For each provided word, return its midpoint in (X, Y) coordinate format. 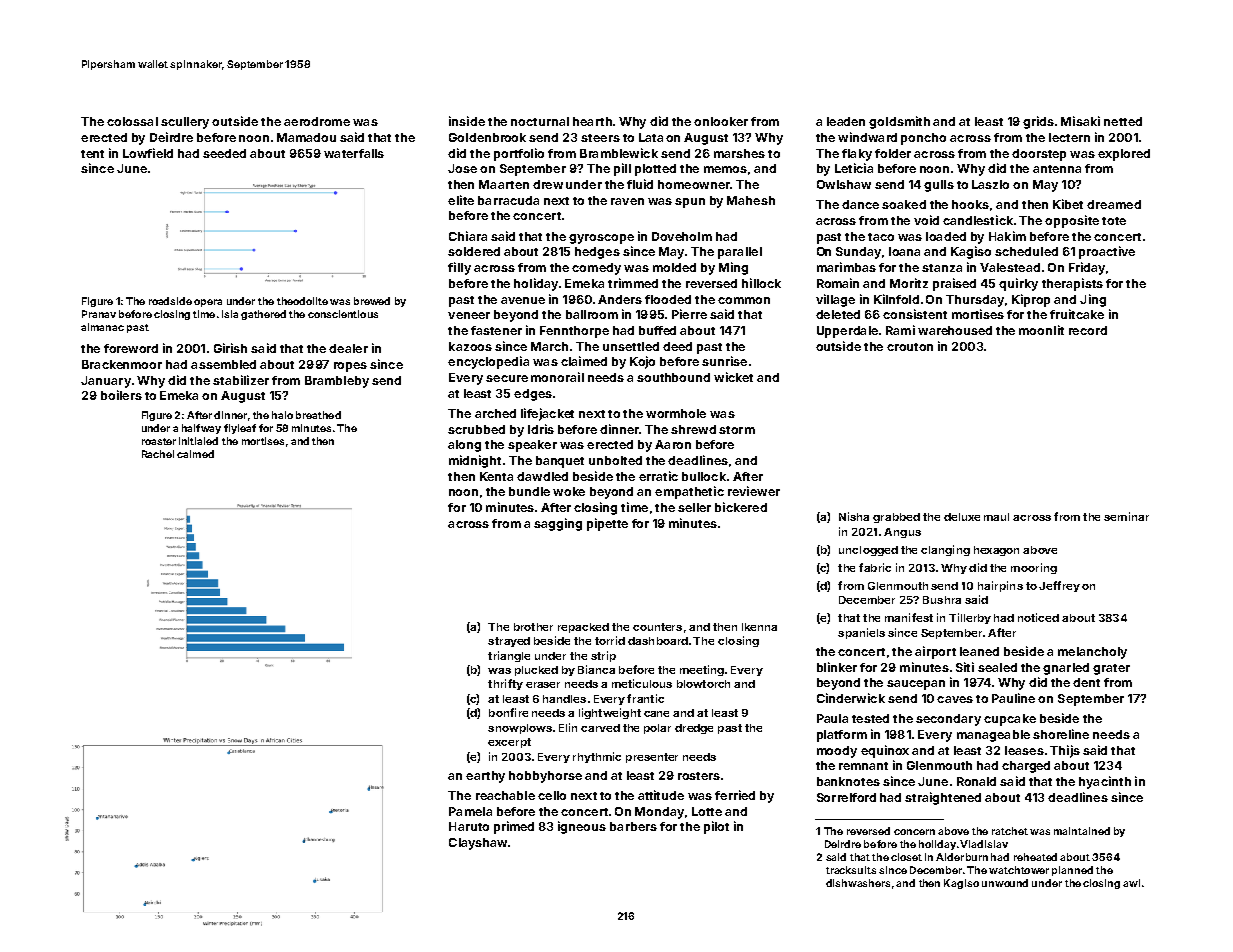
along (464, 446)
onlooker (721, 121)
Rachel (158, 454)
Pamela (470, 811)
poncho (923, 139)
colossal (132, 121)
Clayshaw (478, 844)
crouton (910, 347)
